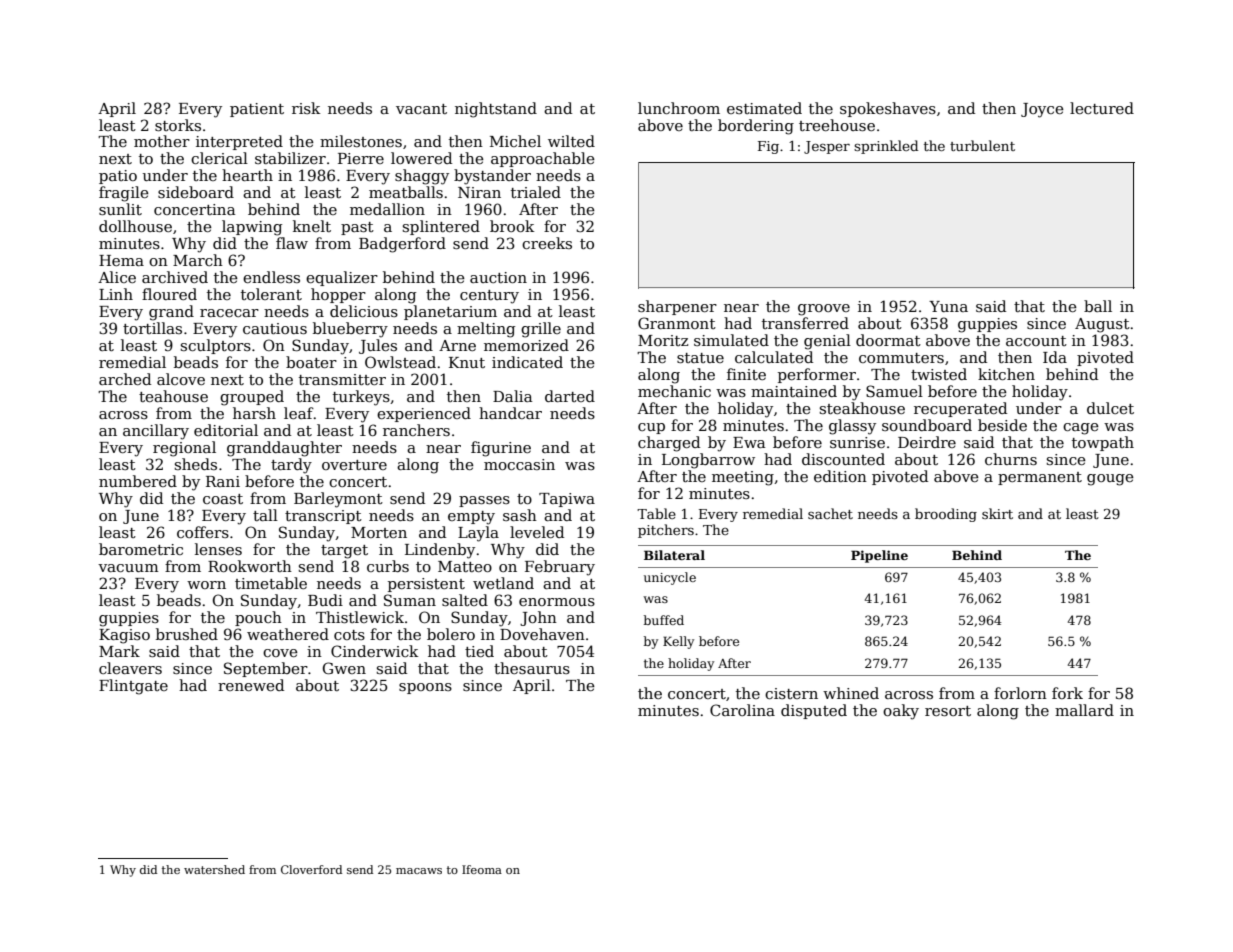 The height and width of the document is (952, 1233). Describe the element at coordinates (1110, 408) in the document. I see `dulcet` at that location.
